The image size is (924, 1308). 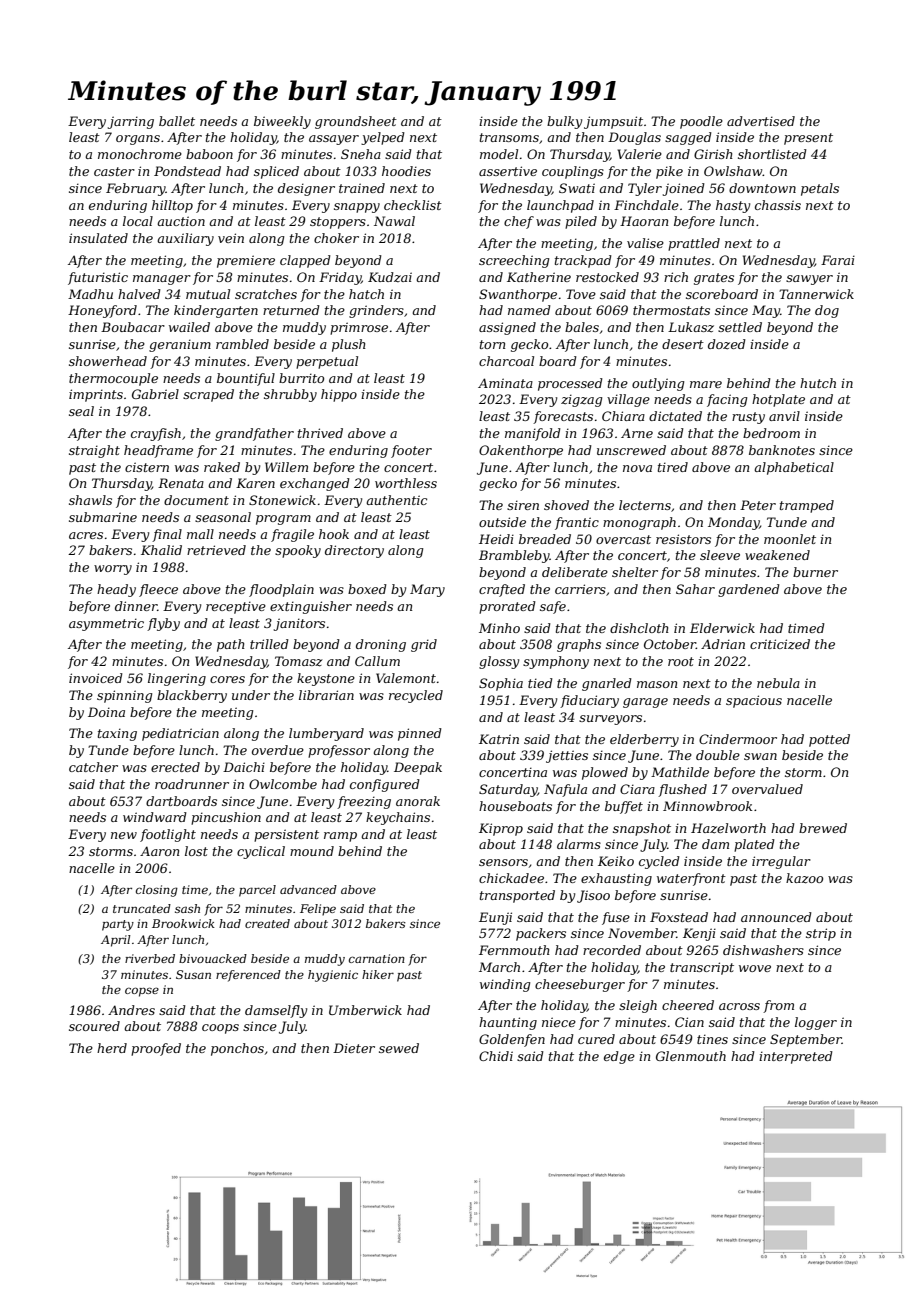 I want to click on zigzag, so click(x=581, y=400).
